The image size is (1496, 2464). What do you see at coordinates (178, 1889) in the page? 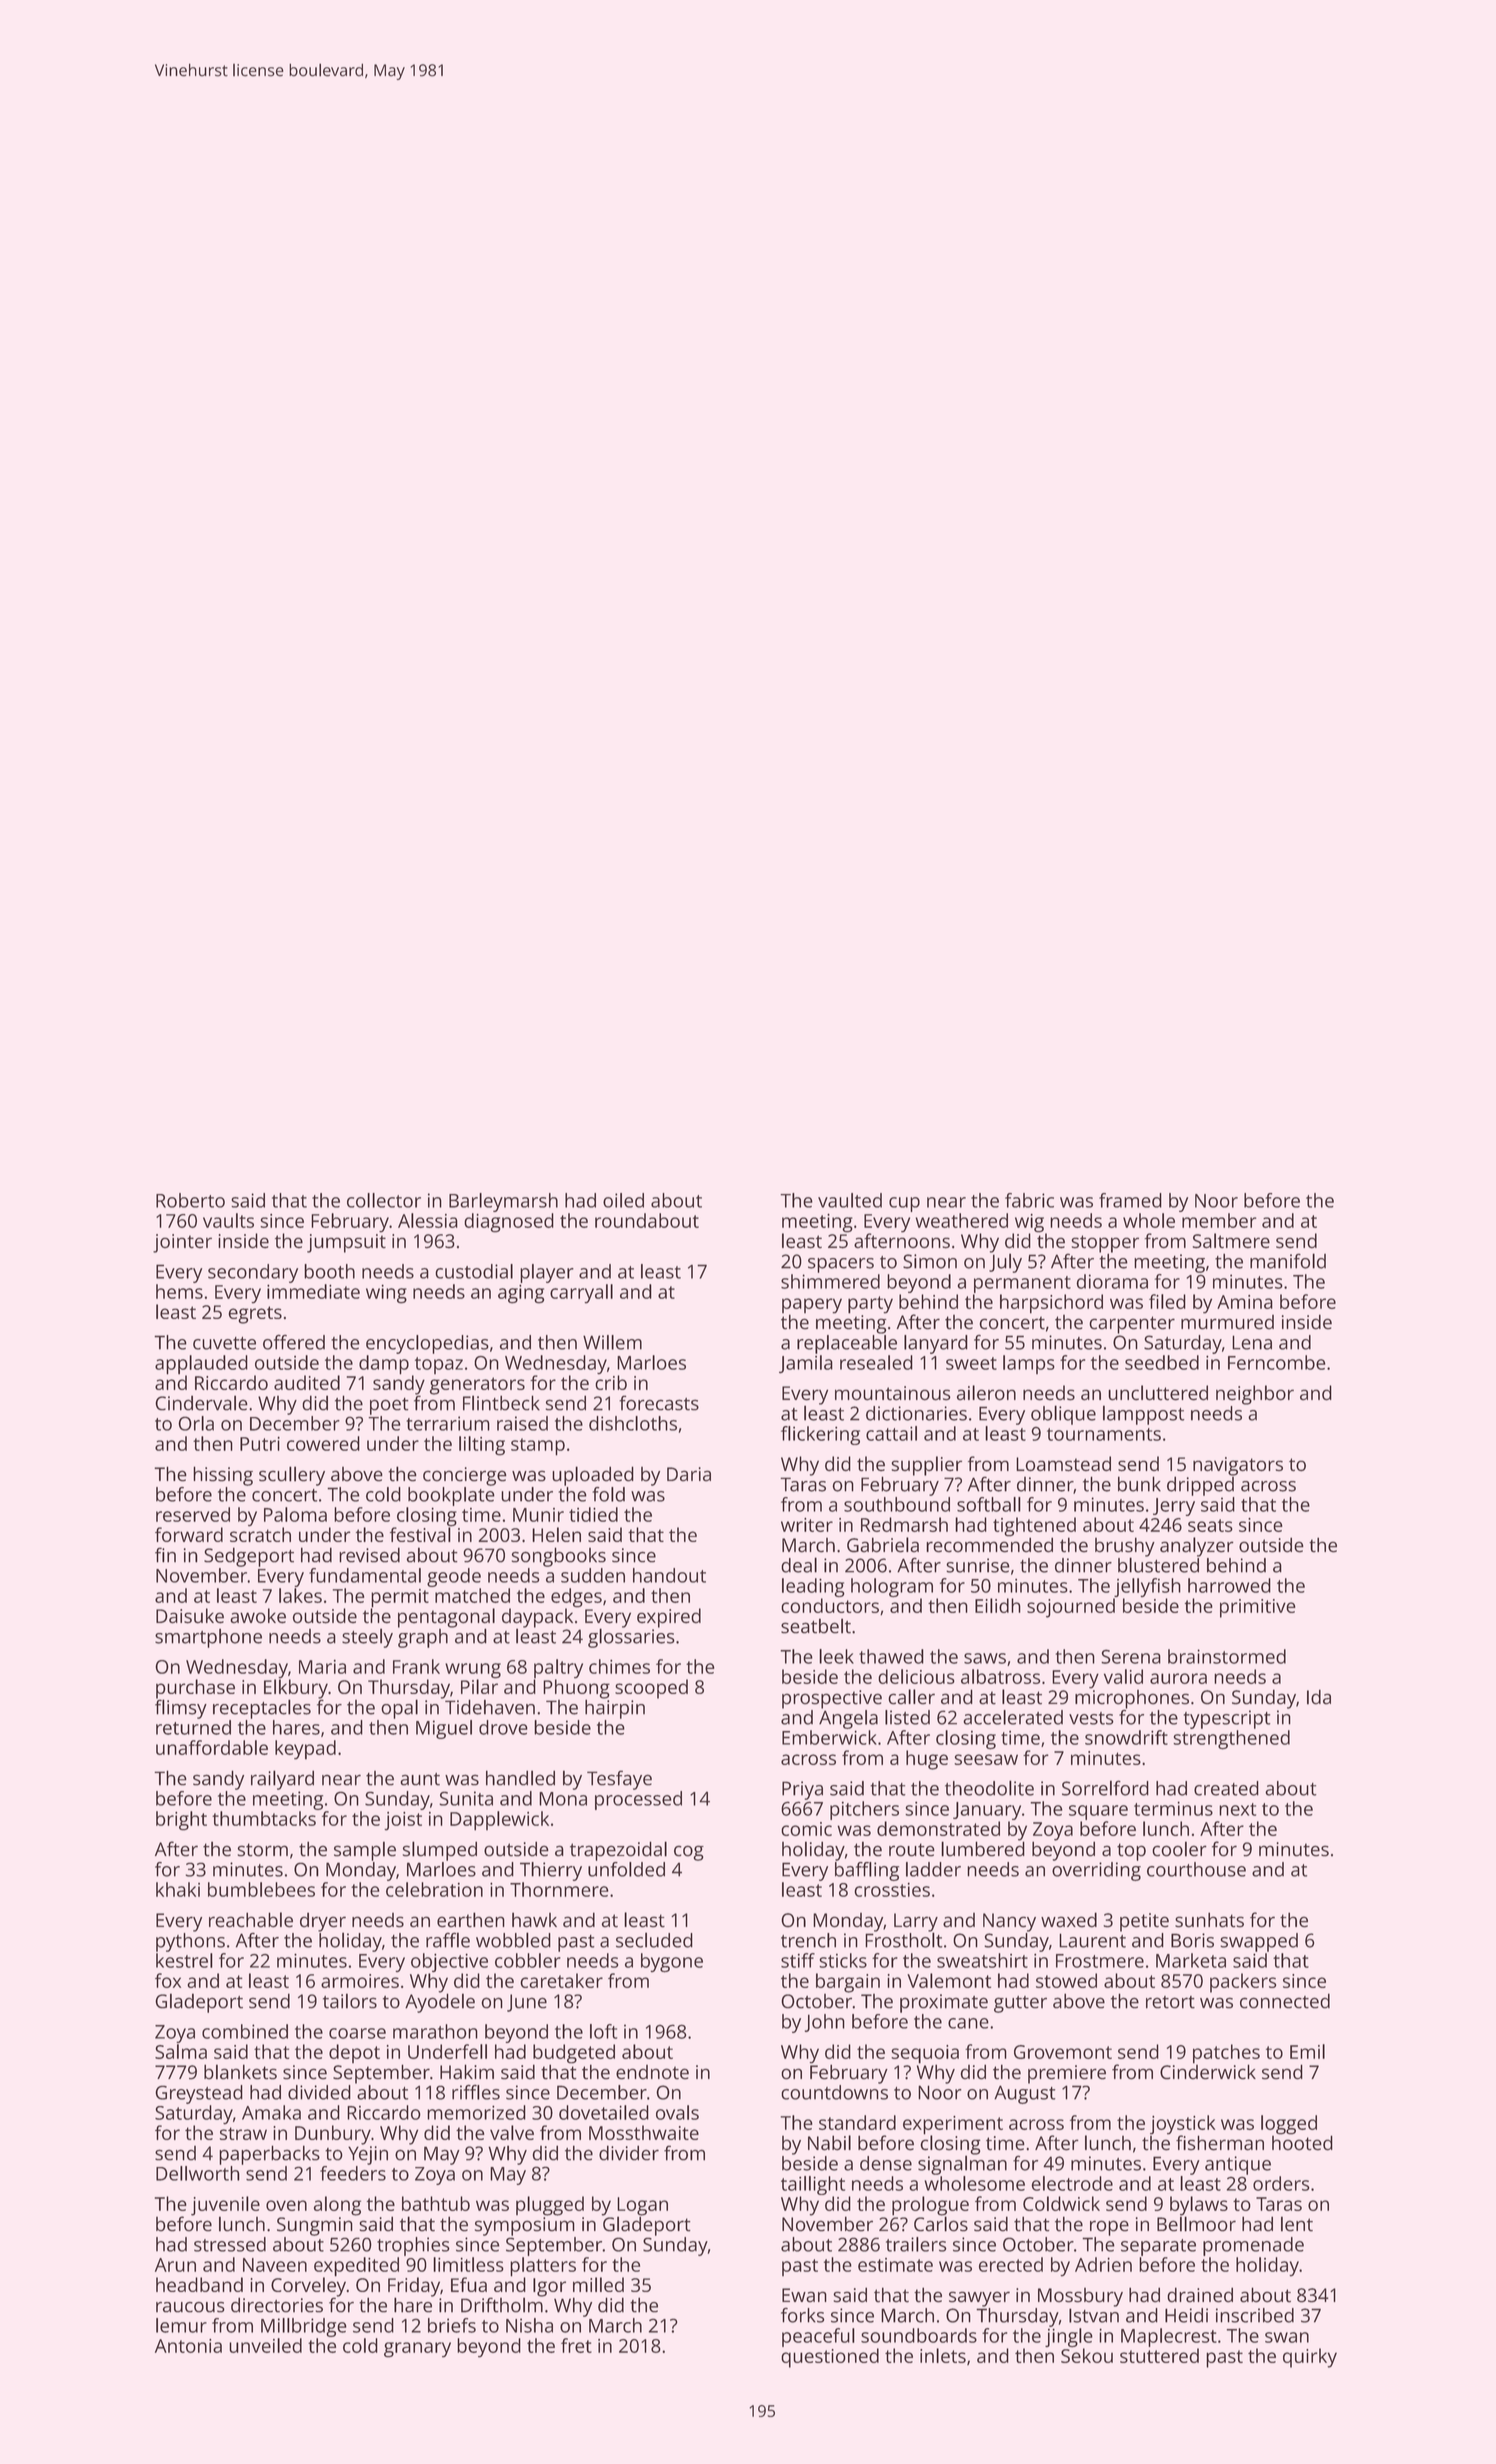
I see `khaki` at bounding box center [178, 1889].
